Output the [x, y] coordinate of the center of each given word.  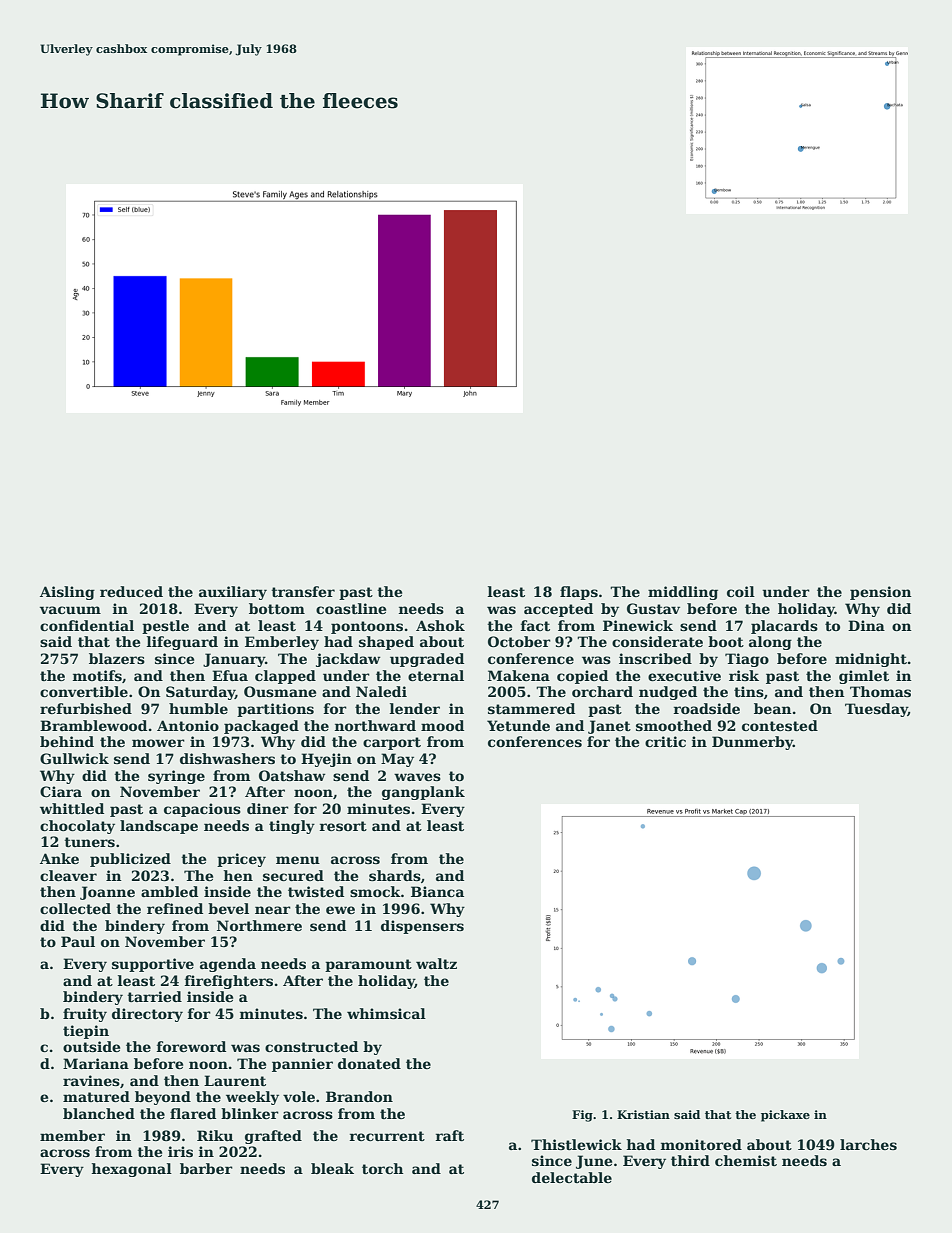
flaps [579, 593]
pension [881, 593]
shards [395, 875]
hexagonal [132, 1170]
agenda [228, 965]
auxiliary [233, 593]
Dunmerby [752, 743]
